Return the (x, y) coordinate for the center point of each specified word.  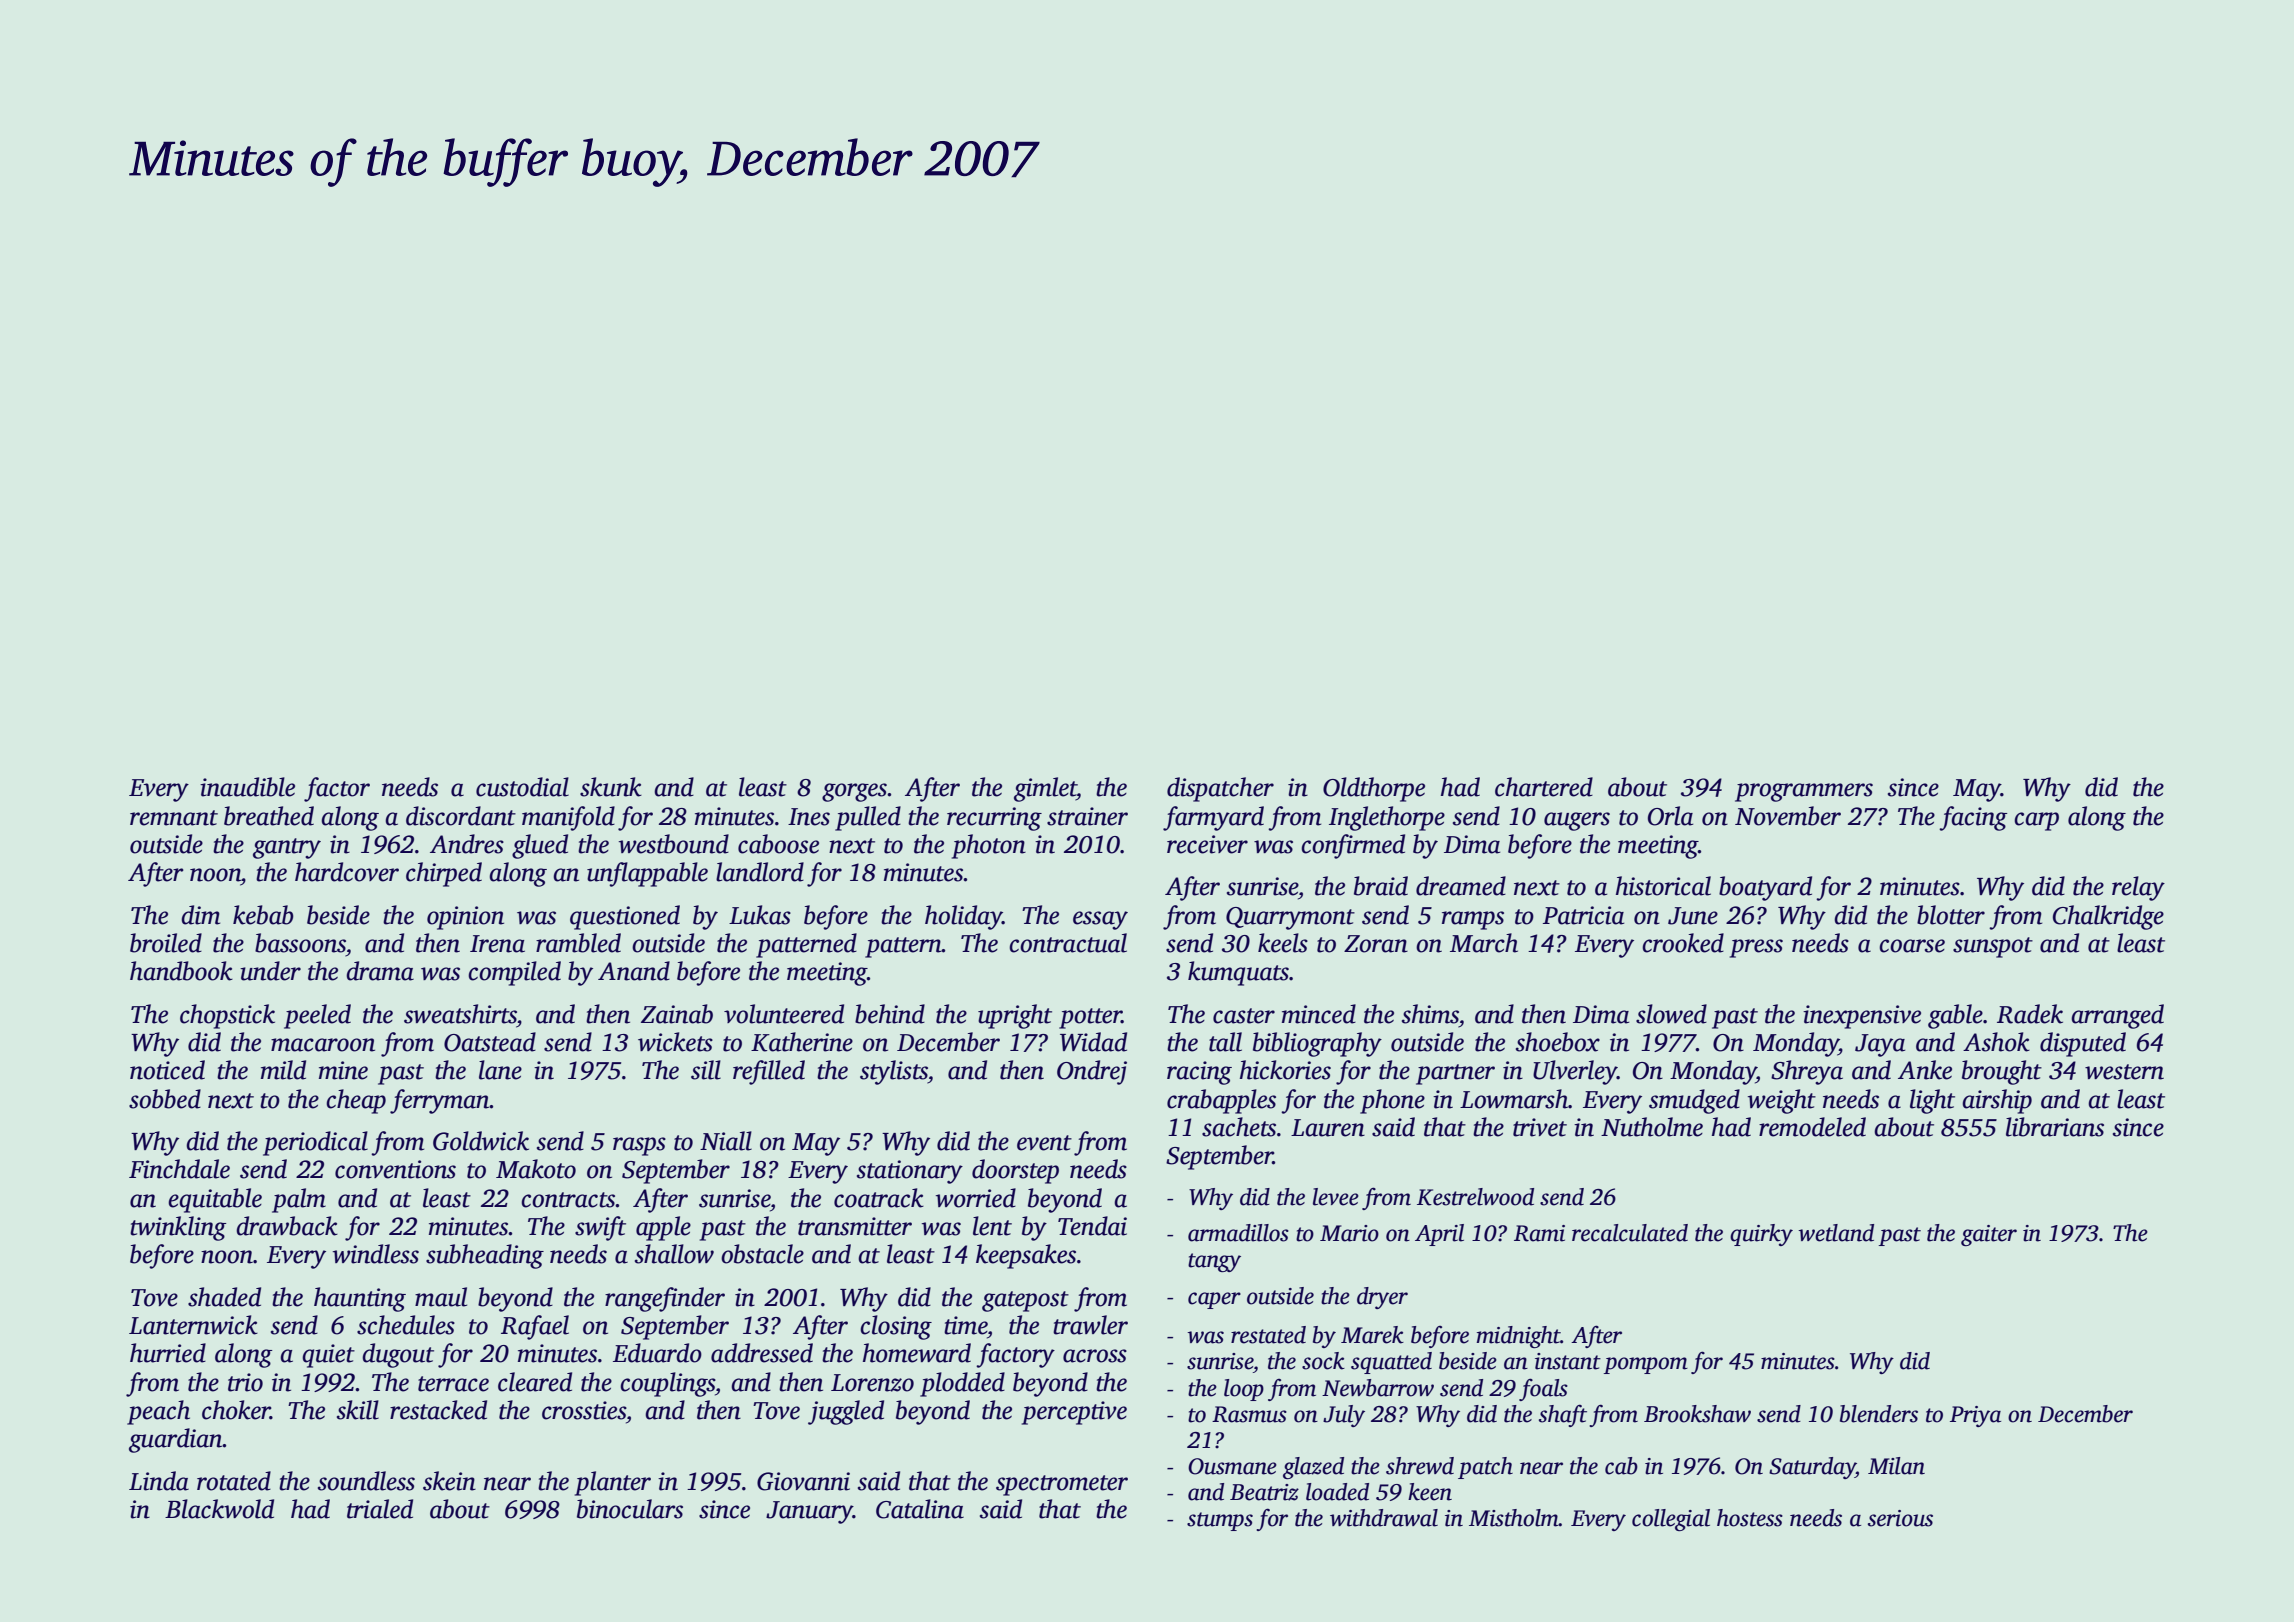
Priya (1975, 1416)
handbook (181, 971)
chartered (1544, 787)
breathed (269, 816)
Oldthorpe (1374, 789)
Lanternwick (193, 1325)
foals (1543, 1389)
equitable (215, 1200)
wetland (1836, 1233)
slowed (1671, 1014)
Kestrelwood (1475, 1197)
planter (613, 1483)
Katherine (802, 1042)
